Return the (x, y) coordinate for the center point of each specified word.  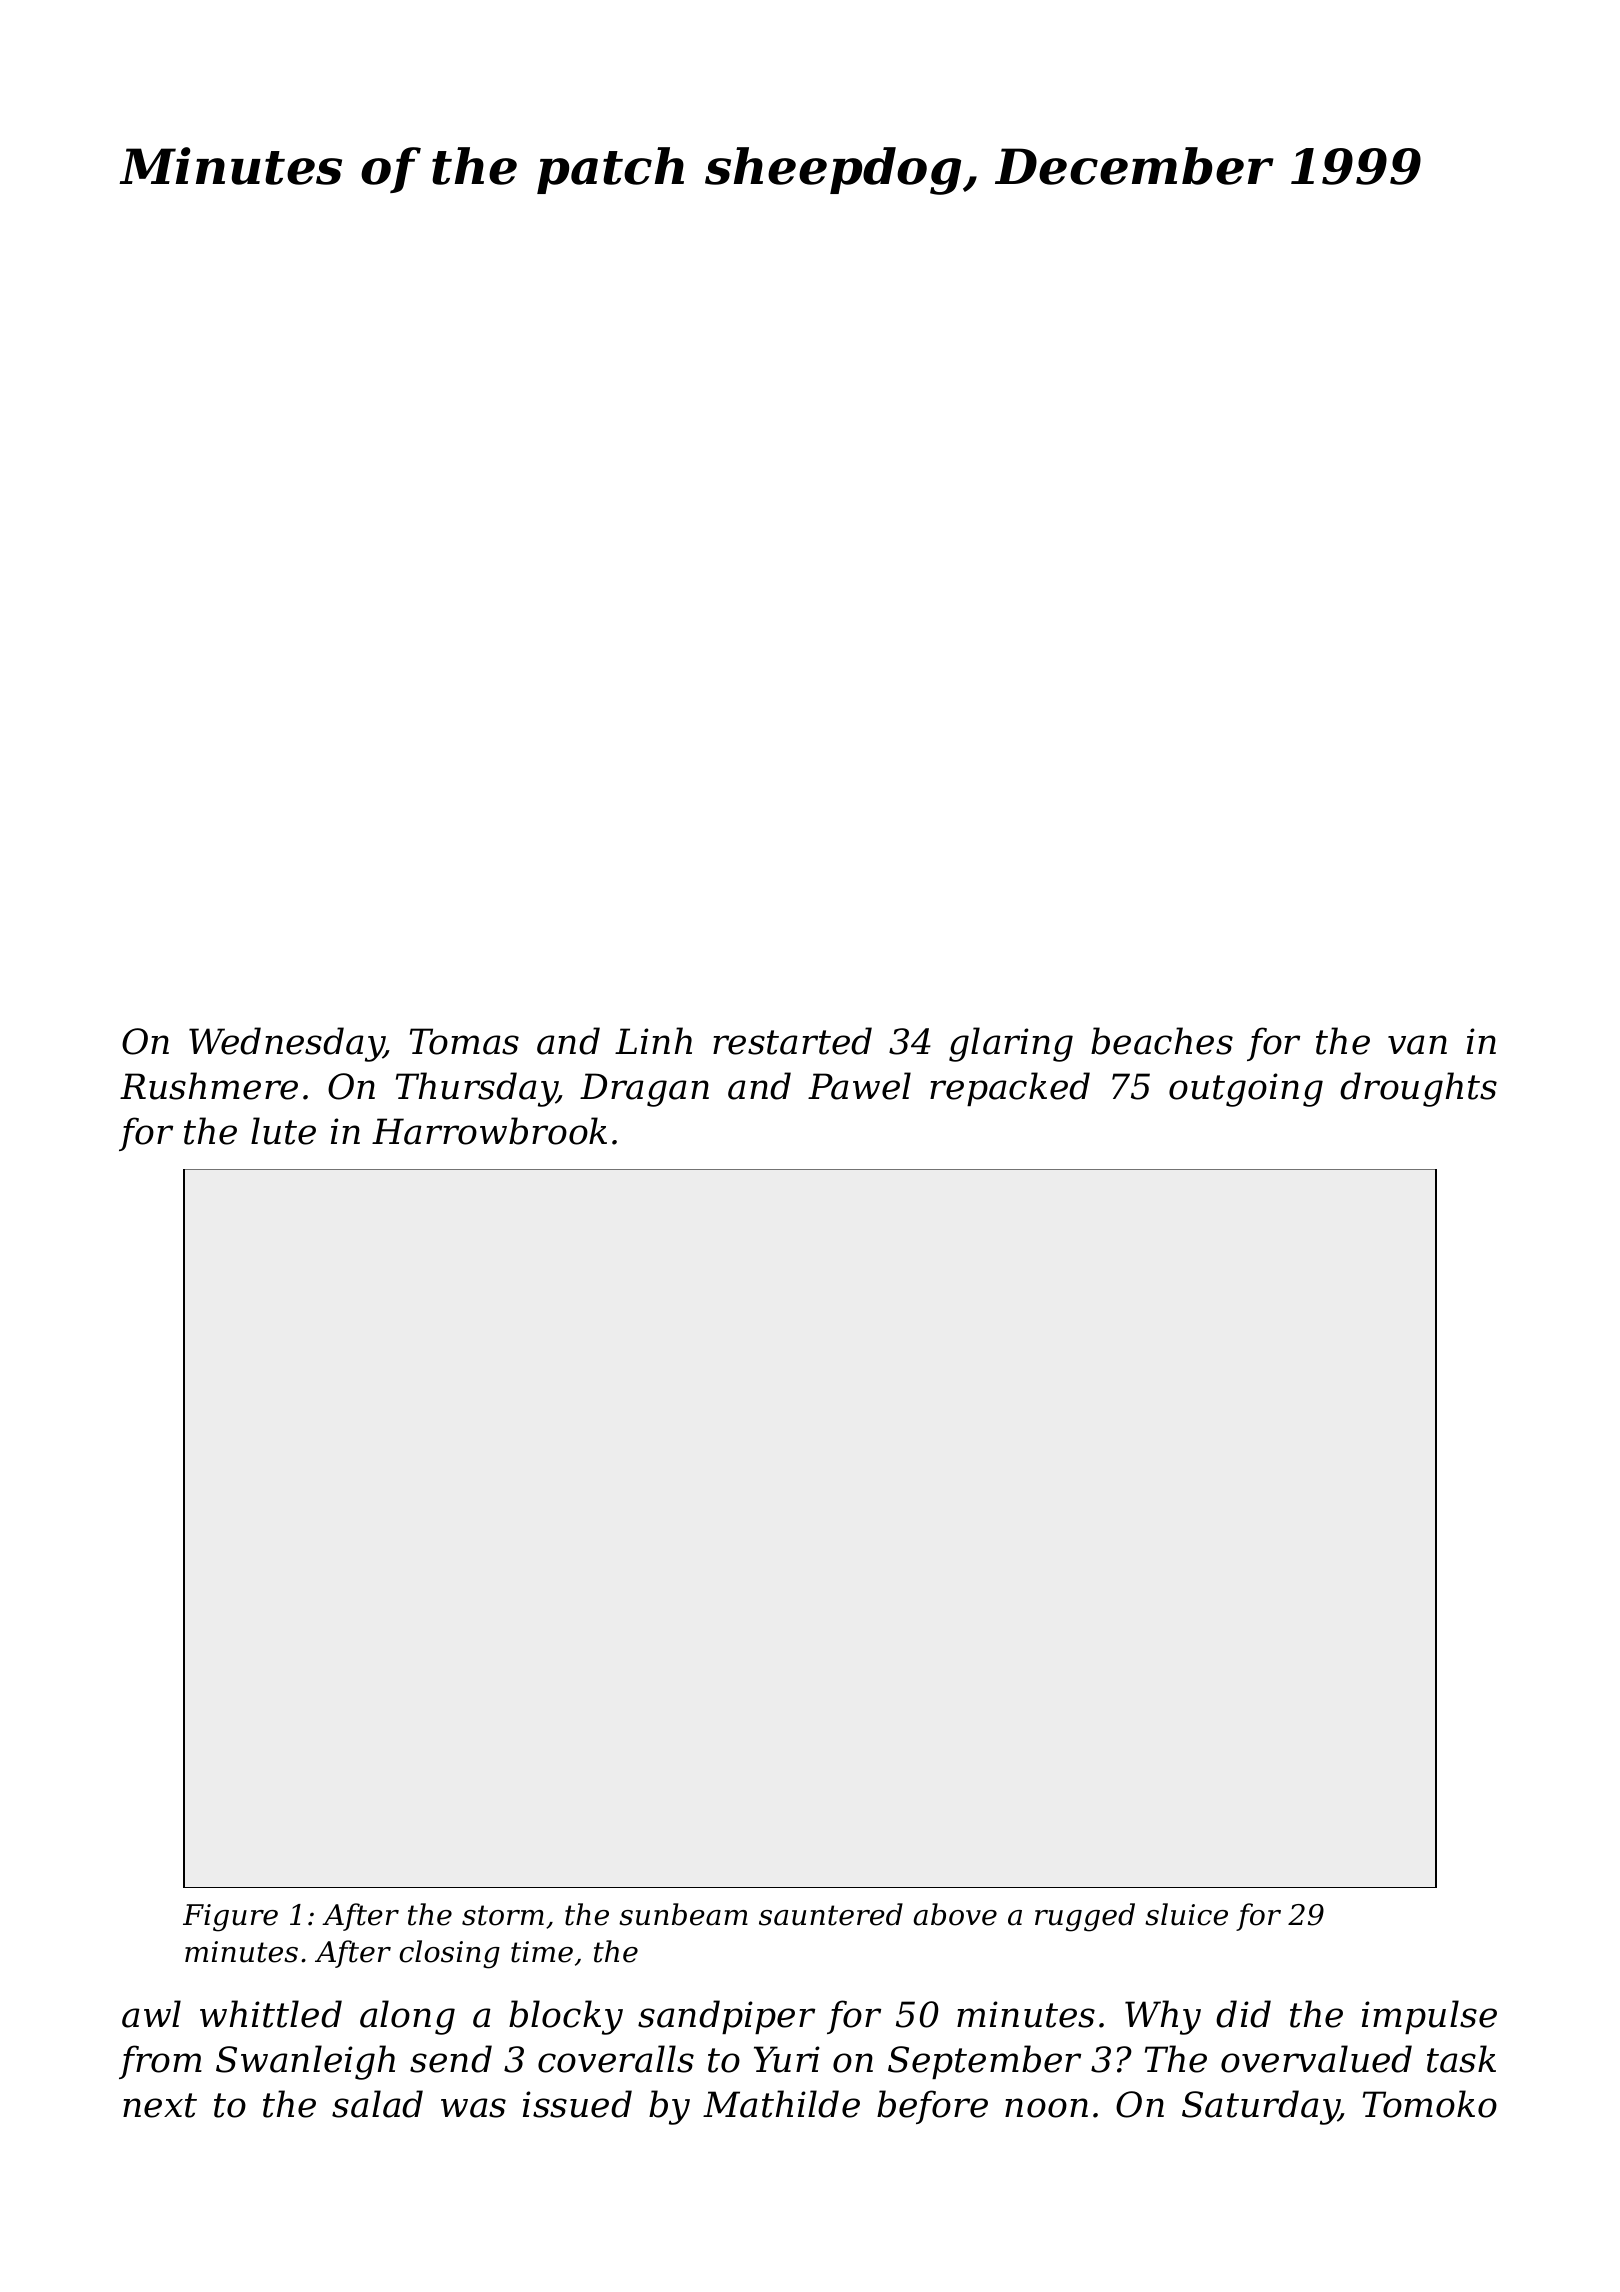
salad (377, 2104)
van (1417, 1045)
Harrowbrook (489, 1131)
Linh (653, 1040)
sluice (1186, 1914)
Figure (230, 1918)
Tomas (464, 1041)
